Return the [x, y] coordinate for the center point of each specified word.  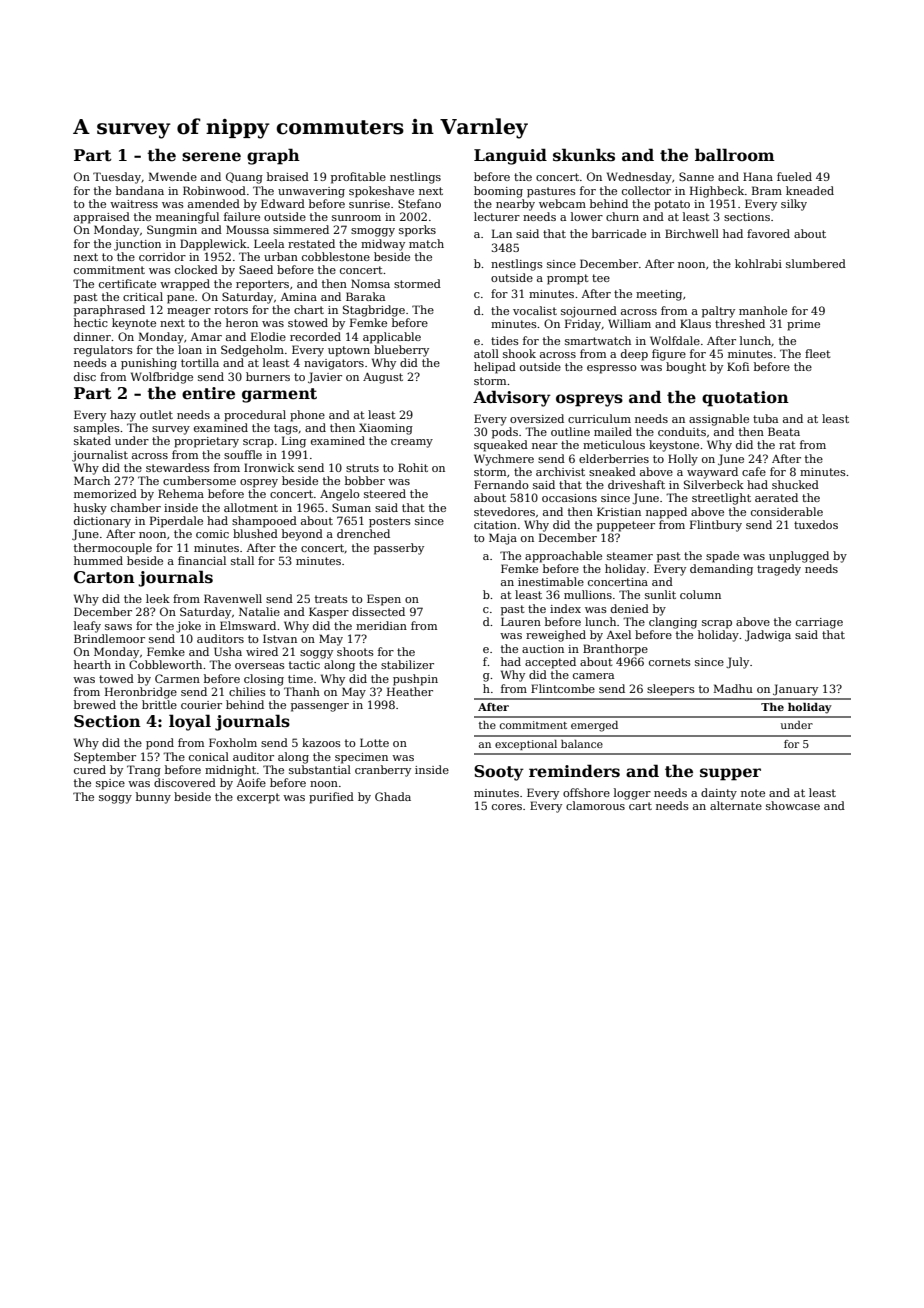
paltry [718, 312]
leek [158, 598]
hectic [91, 322]
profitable [358, 178]
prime [803, 325]
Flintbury [716, 526]
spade [722, 557]
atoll [486, 353]
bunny [153, 798]
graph [273, 156]
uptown [349, 351]
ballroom [735, 155]
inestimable [551, 581]
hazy [123, 416]
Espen [384, 600]
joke [188, 627]
